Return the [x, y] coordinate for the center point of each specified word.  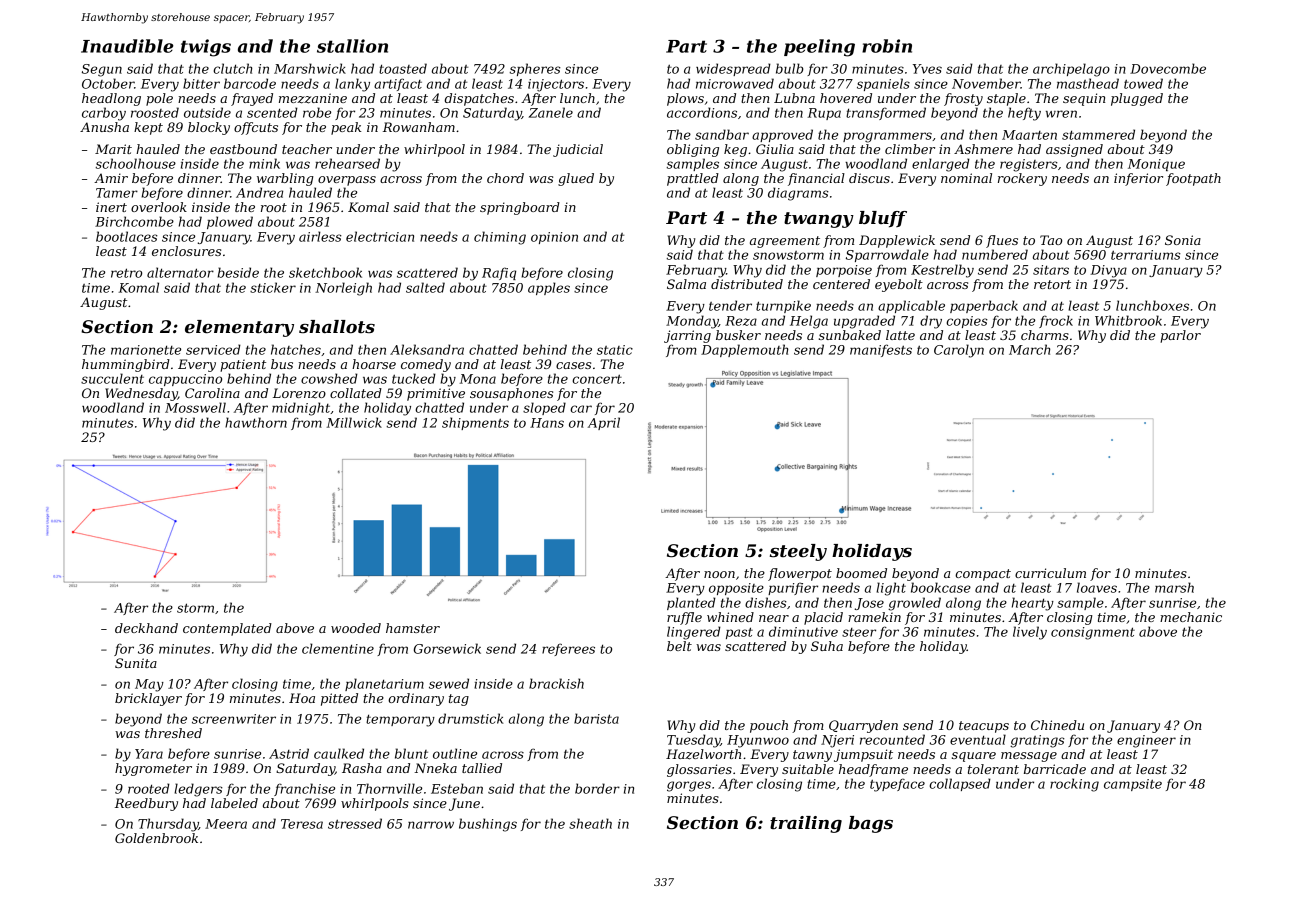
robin [887, 46]
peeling [819, 48]
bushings [488, 825]
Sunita [136, 663]
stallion [352, 46]
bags [871, 824]
